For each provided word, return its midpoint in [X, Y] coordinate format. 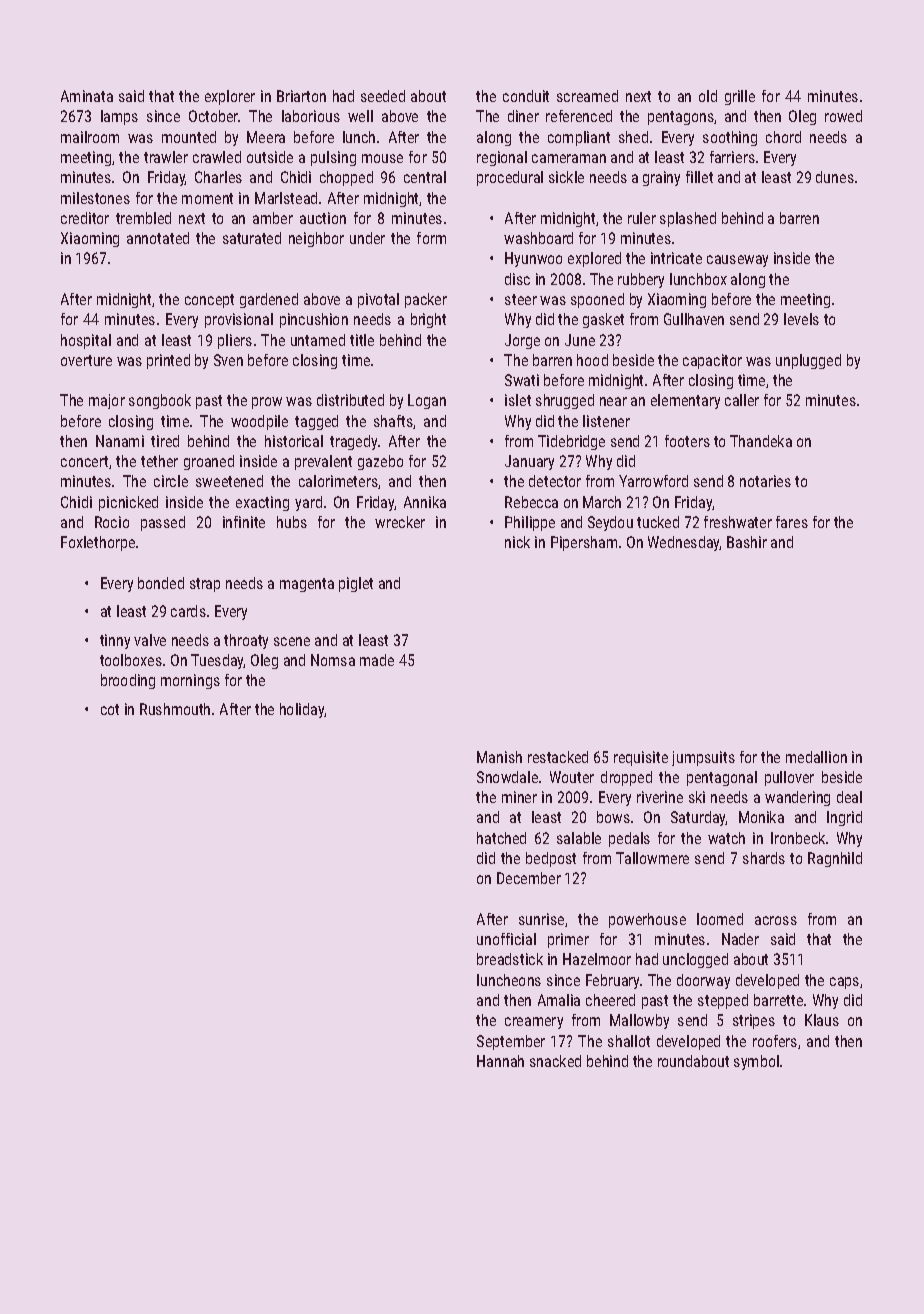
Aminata [87, 96]
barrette [778, 1000]
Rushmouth [175, 709]
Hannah [500, 1061]
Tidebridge [571, 442]
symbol [756, 1062]
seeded [383, 96]
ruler [642, 218]
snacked [555, 1061]
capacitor [712, 361]
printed [168, 361]
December [529, 878]
